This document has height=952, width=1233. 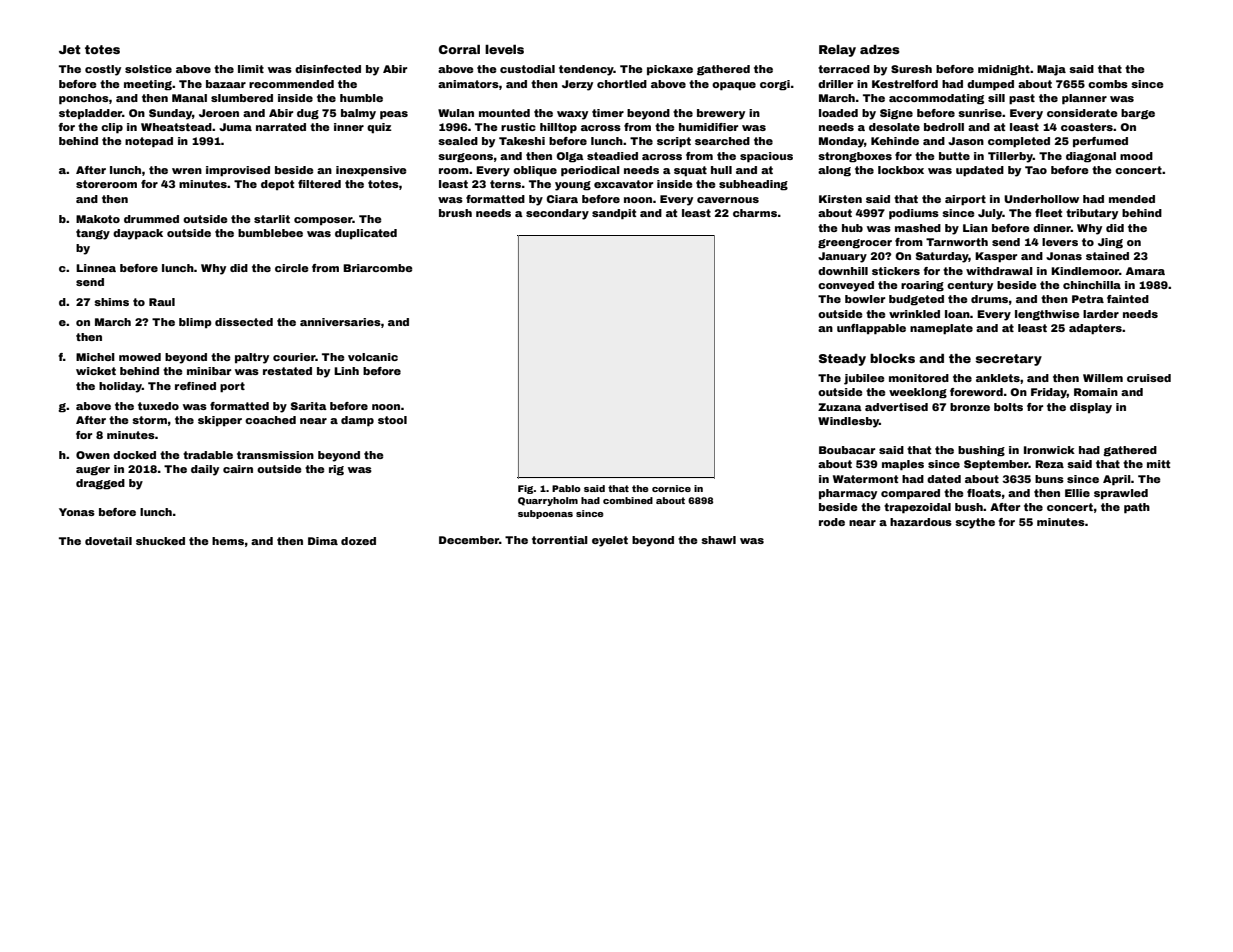 I want to click on dumped, so click(x=990, y=85).
